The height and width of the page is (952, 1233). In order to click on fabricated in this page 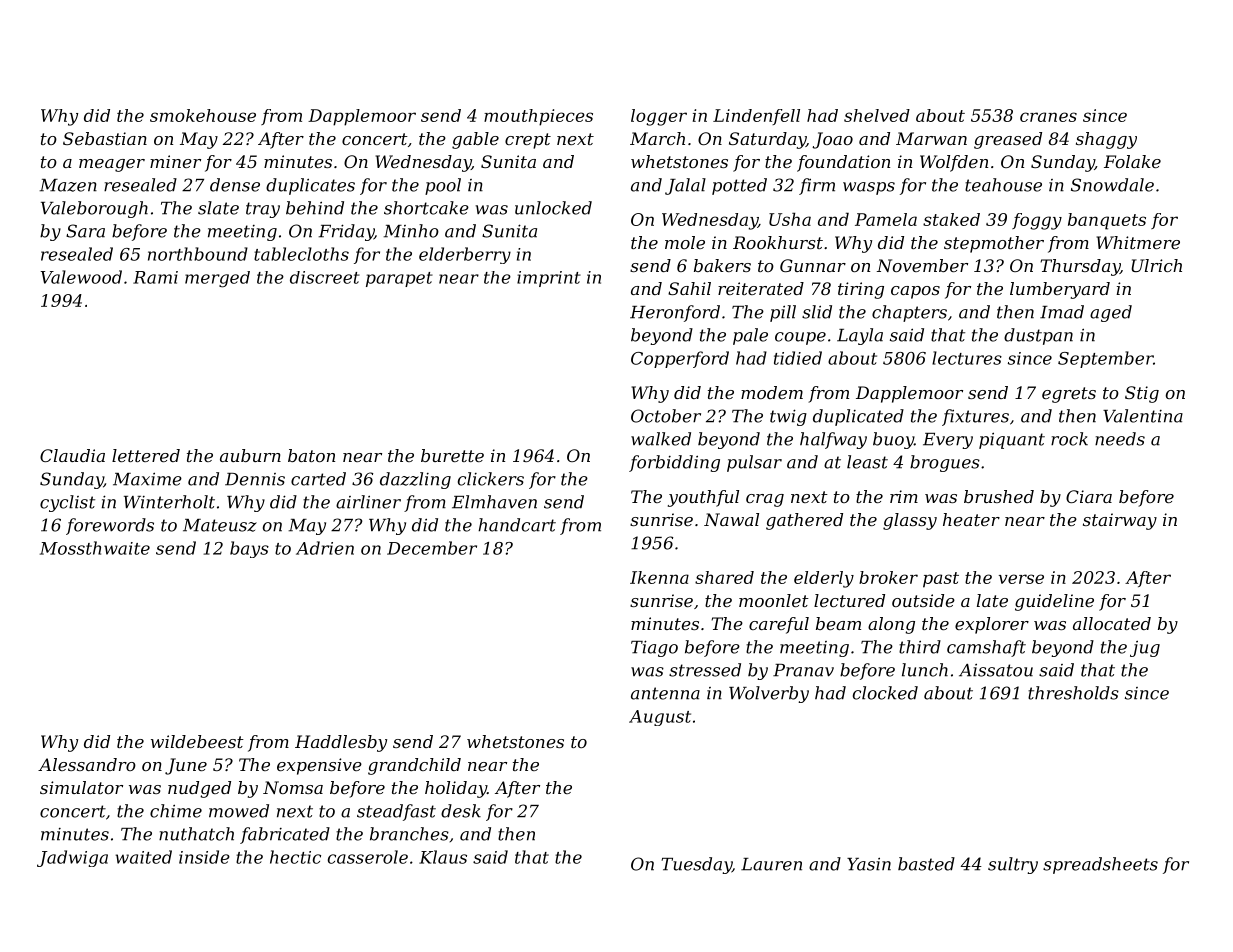, I will do `click(285, 835)`.
